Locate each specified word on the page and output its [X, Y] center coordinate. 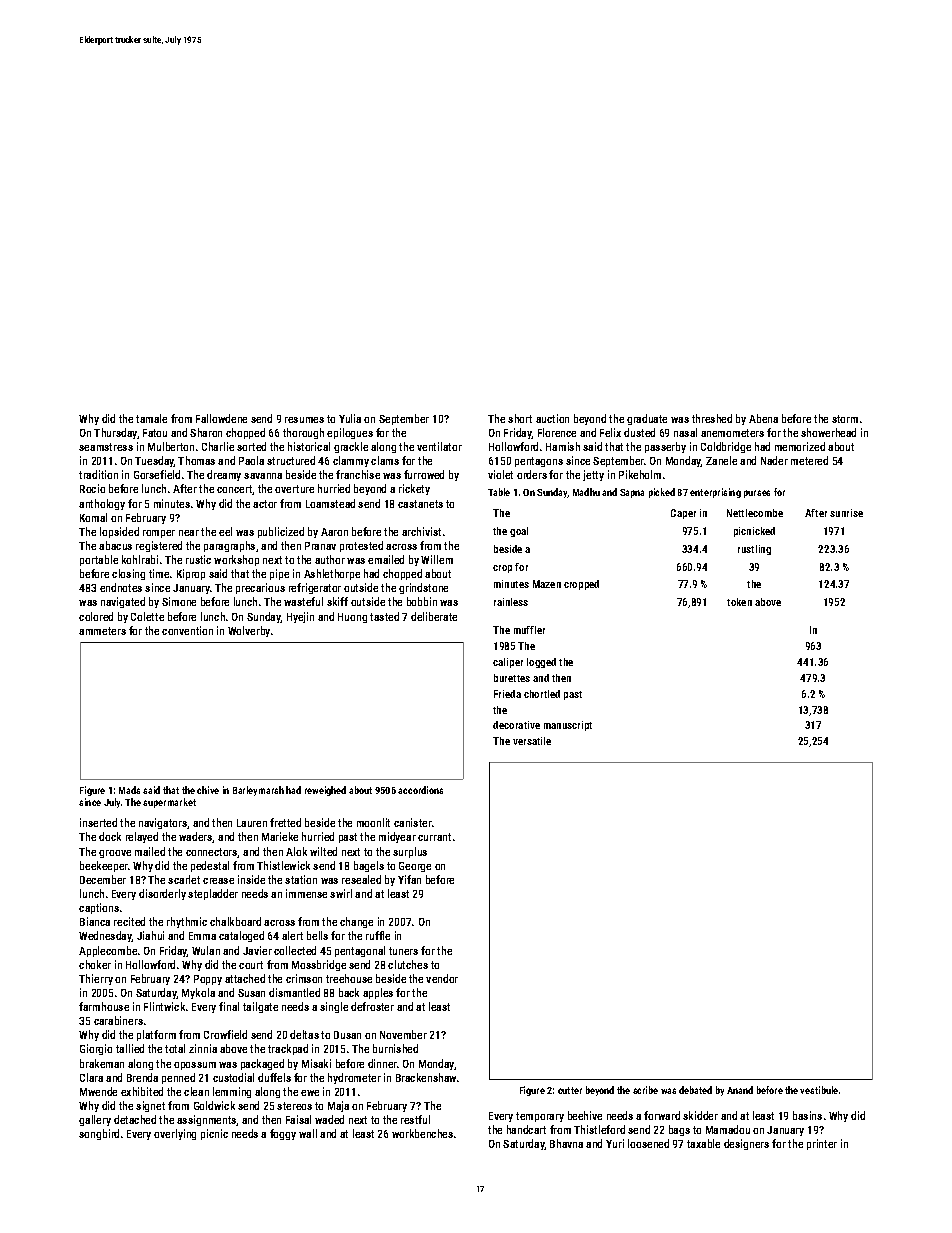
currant [434, 837]
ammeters [102, 631]
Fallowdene [221, 418]
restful [415, 1119]
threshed [712, 418]
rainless [511, 602]
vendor [442, 978]
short [520, 418]
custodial [233, 1077]
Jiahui [150, 935]
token [739, 602]
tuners [403, 951]
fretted [285, 822]
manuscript [568, 726]
